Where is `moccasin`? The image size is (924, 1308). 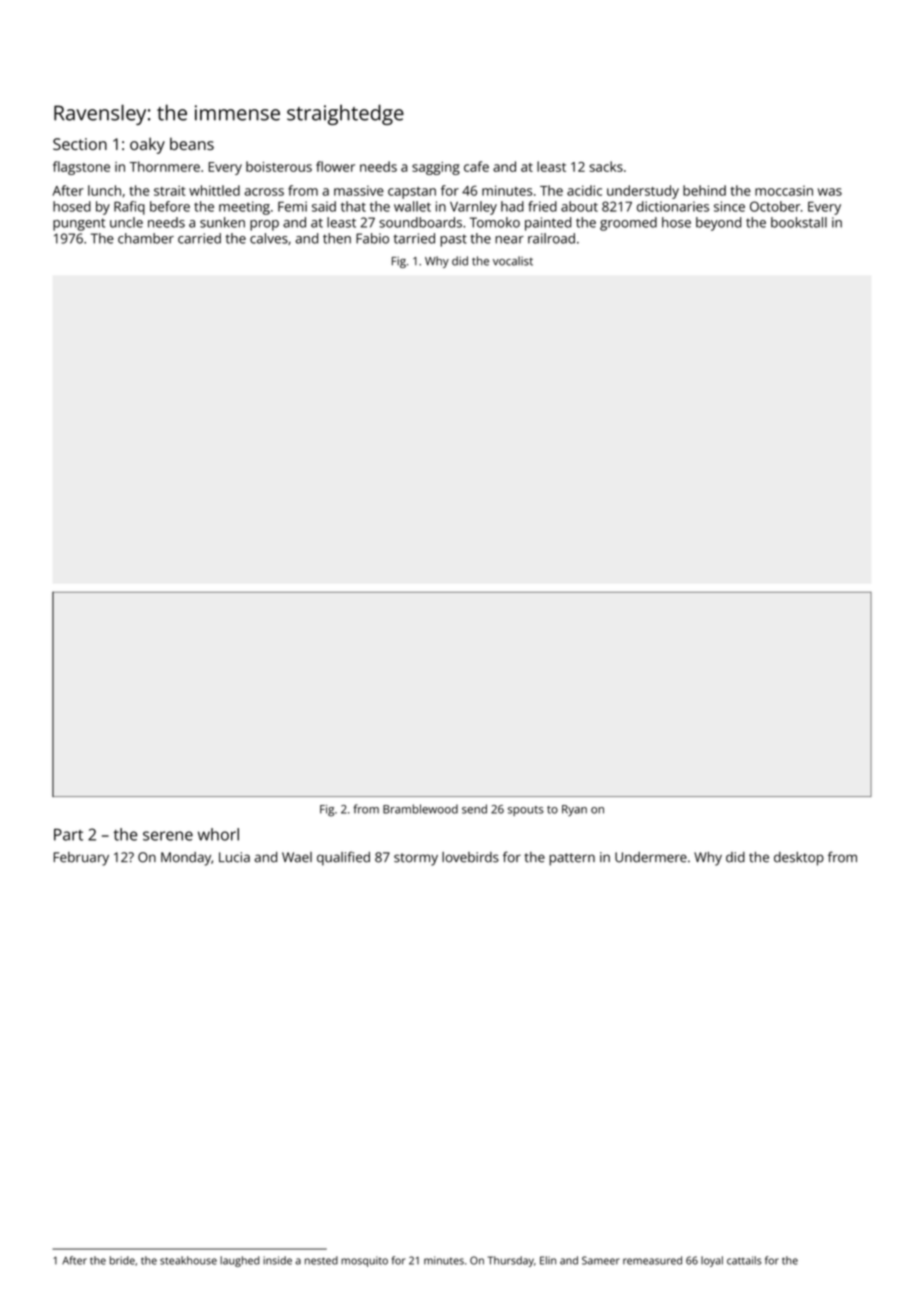 moccasin is located at coordinates (784, 191).
